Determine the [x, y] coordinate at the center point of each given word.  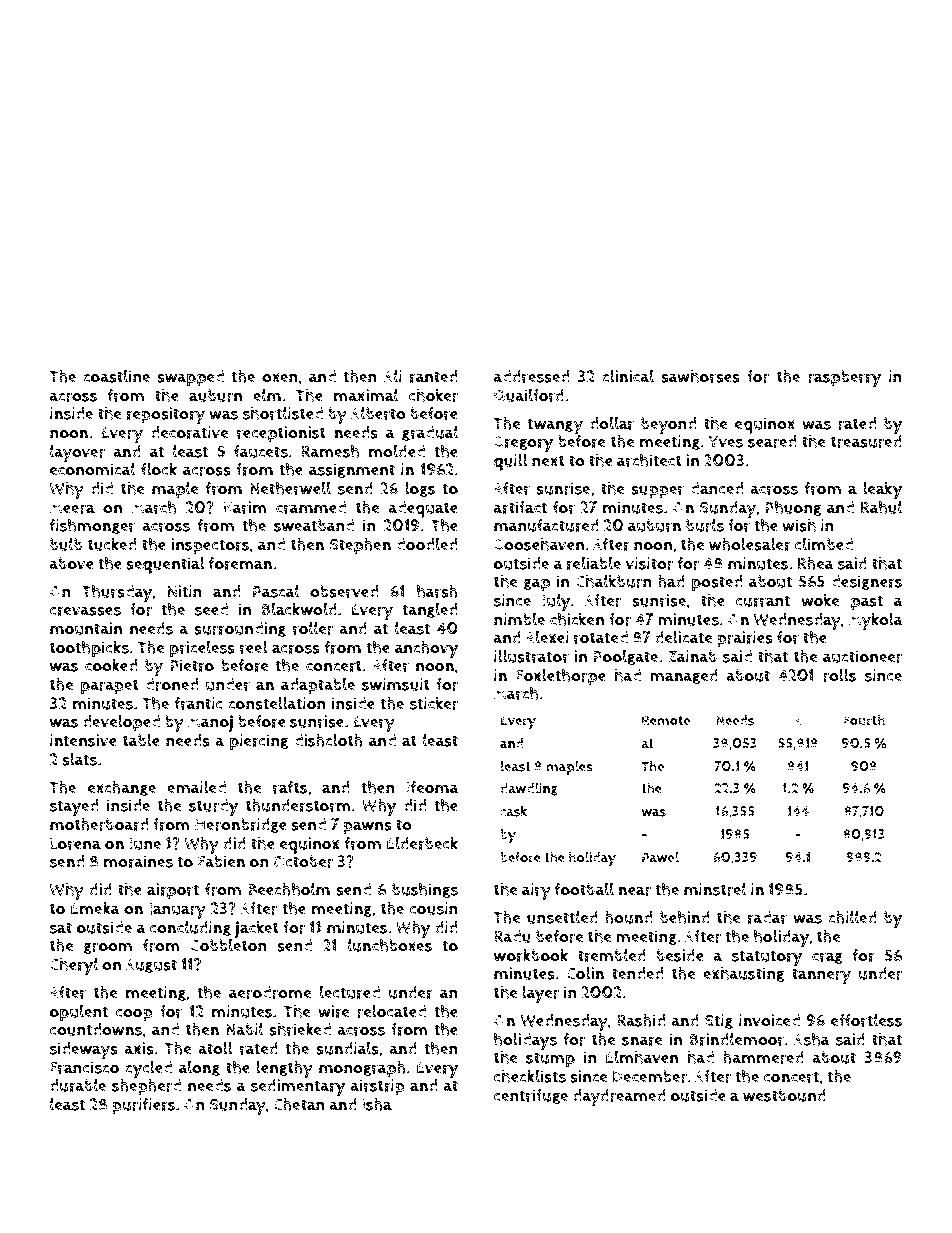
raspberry [844, 378]
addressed [531, 376]
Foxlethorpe [561, 677]
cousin [434, 908]
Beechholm [289, 889]
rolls [839, 675]
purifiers [144, 1106]
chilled [852, 917]
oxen [280, 378]
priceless [202, 649]
